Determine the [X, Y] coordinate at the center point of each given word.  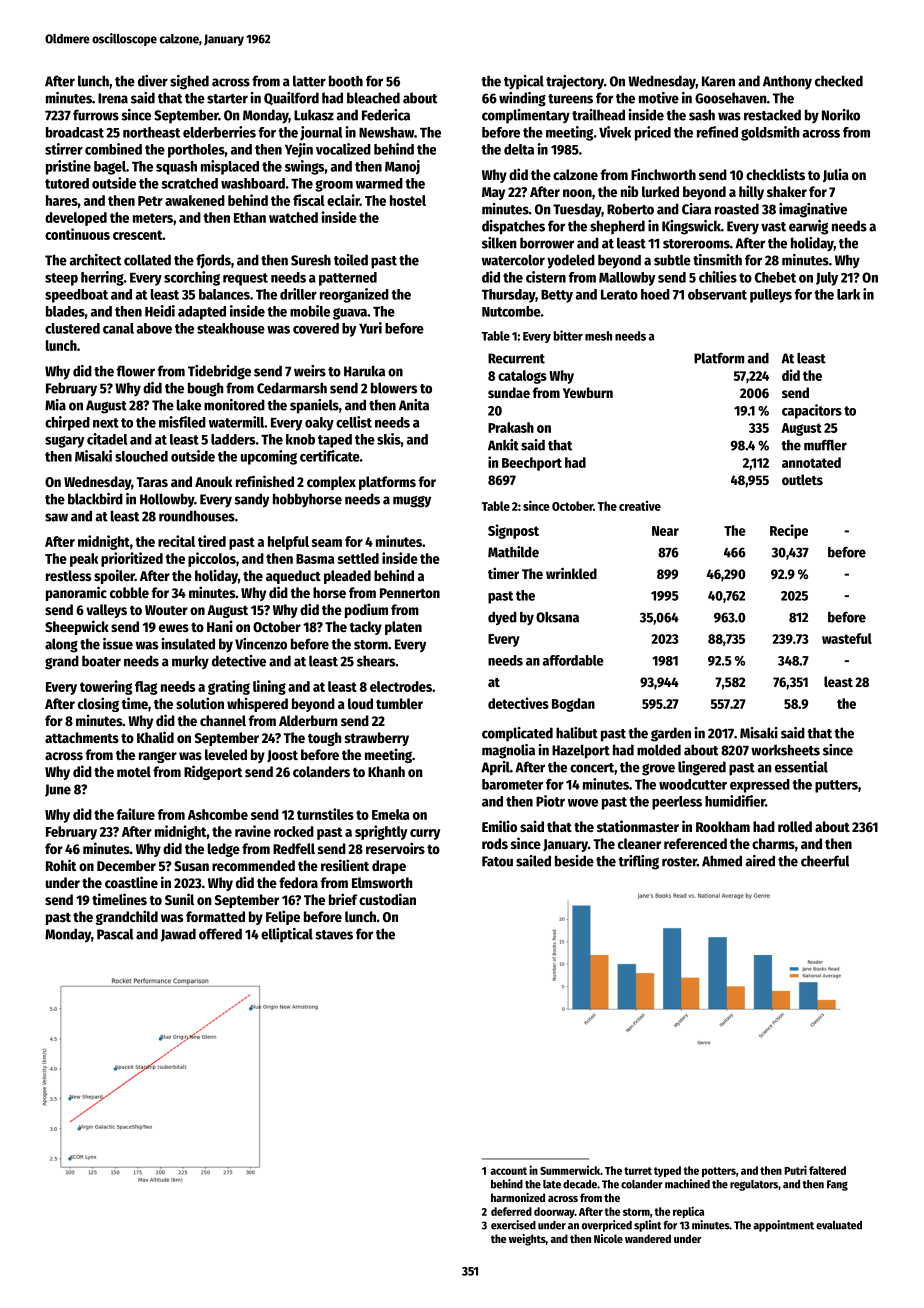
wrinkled [571, 573]
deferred [511, 1211]
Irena [113, 98]
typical [524, 82]
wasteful [847, 638]
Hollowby [167, 500]
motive [659, 98]
